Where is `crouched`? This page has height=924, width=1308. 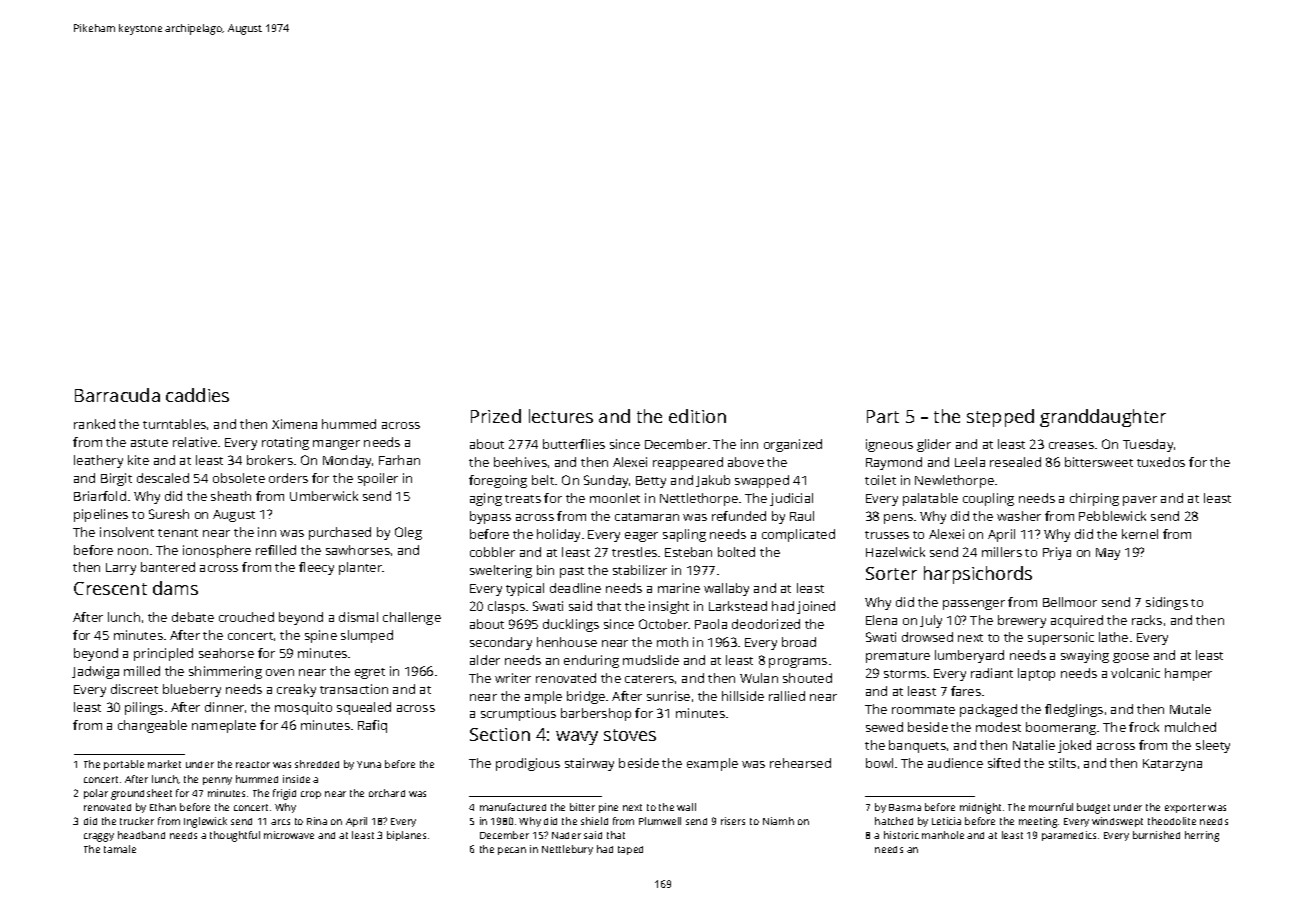 crouched is located at coordinates (246, 617).
